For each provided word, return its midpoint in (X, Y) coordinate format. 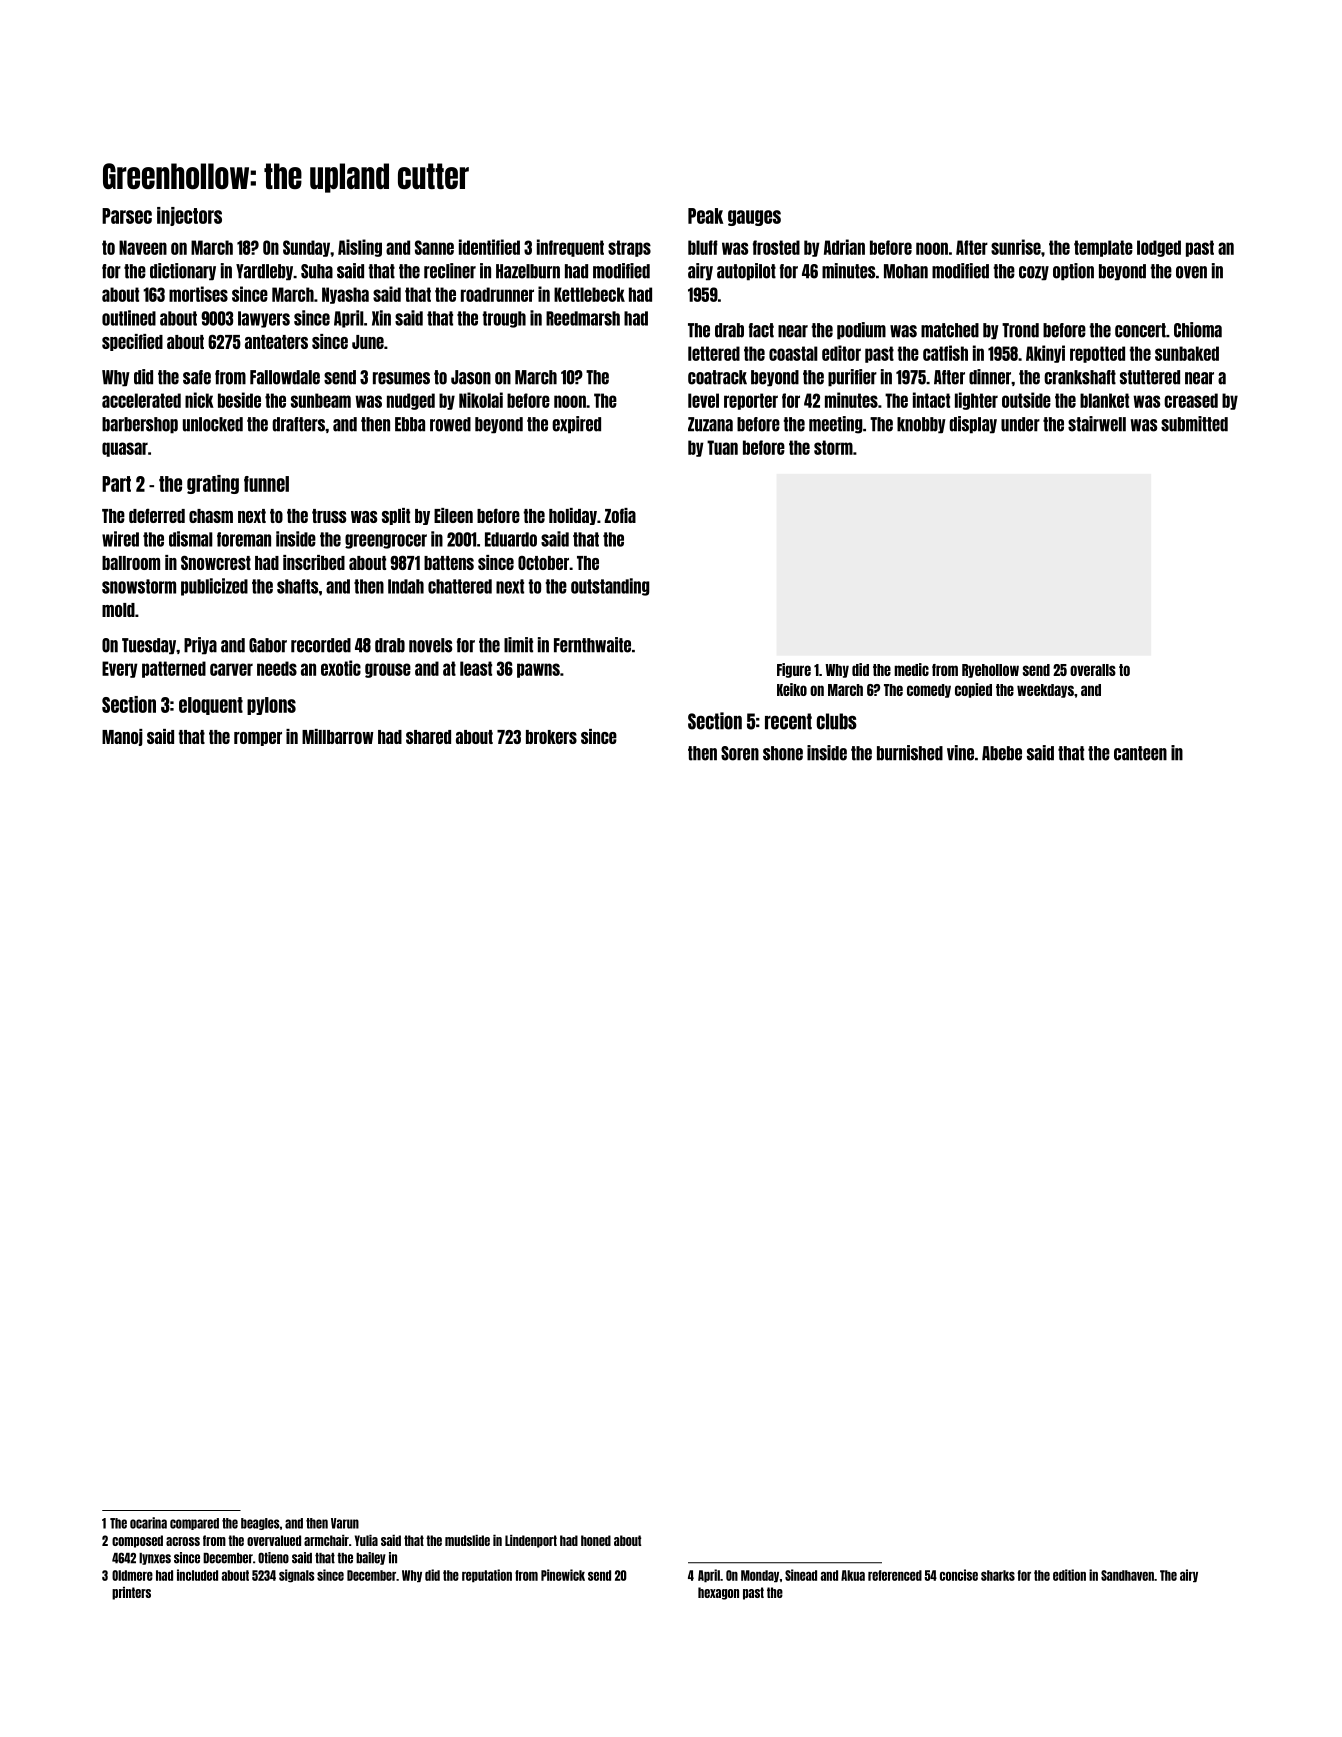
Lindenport (531, 1541)
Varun (345, 1523)
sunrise (1016, 247)
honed (596, 1540)
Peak (705, 216)
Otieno (273, 1558)
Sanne (434, 247)
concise (959, 1575)
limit (518, 645)
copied (973, 690)
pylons (271, 706)
